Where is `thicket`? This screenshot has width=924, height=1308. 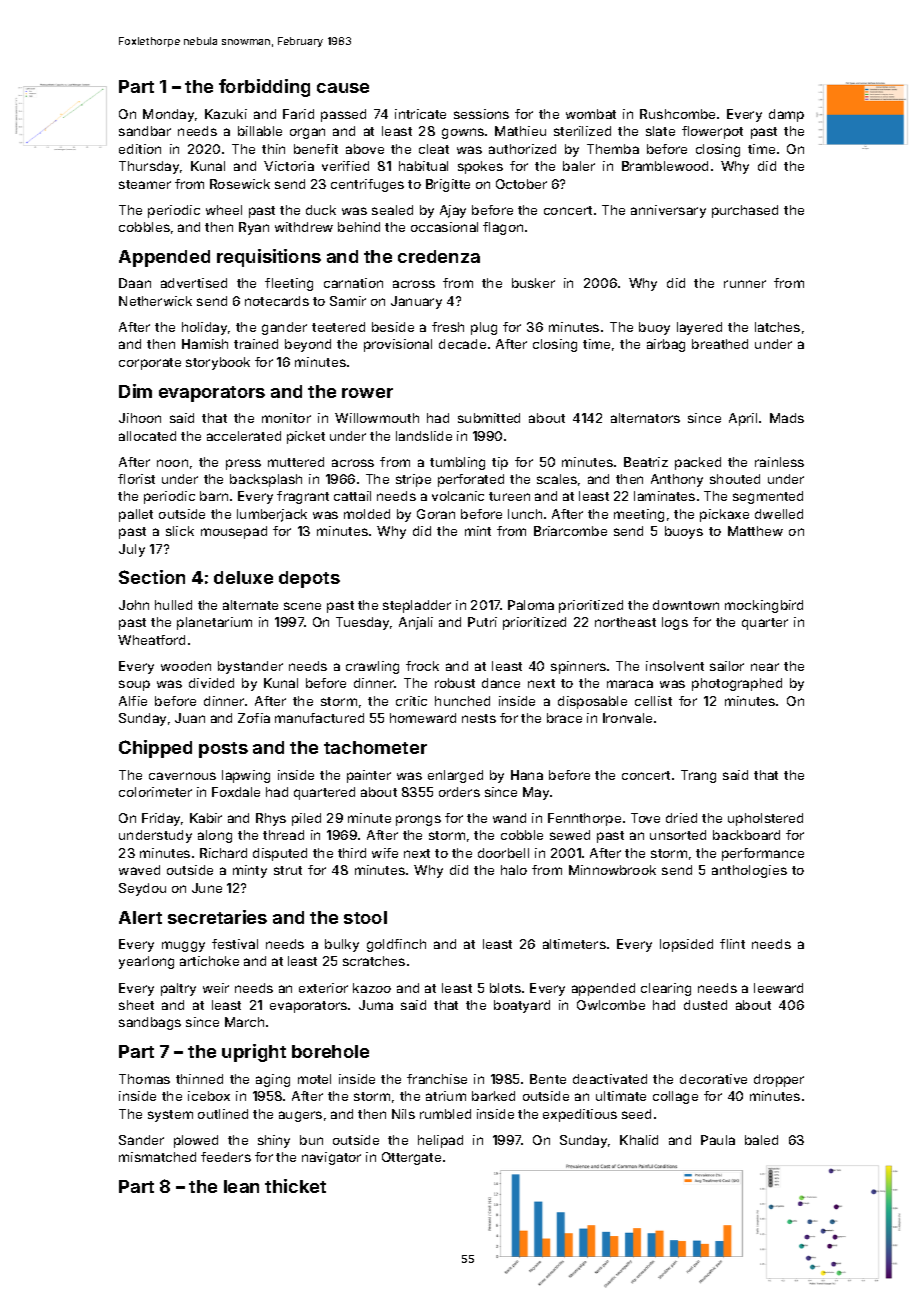
thicket is located at coordinates (295, 1186).
